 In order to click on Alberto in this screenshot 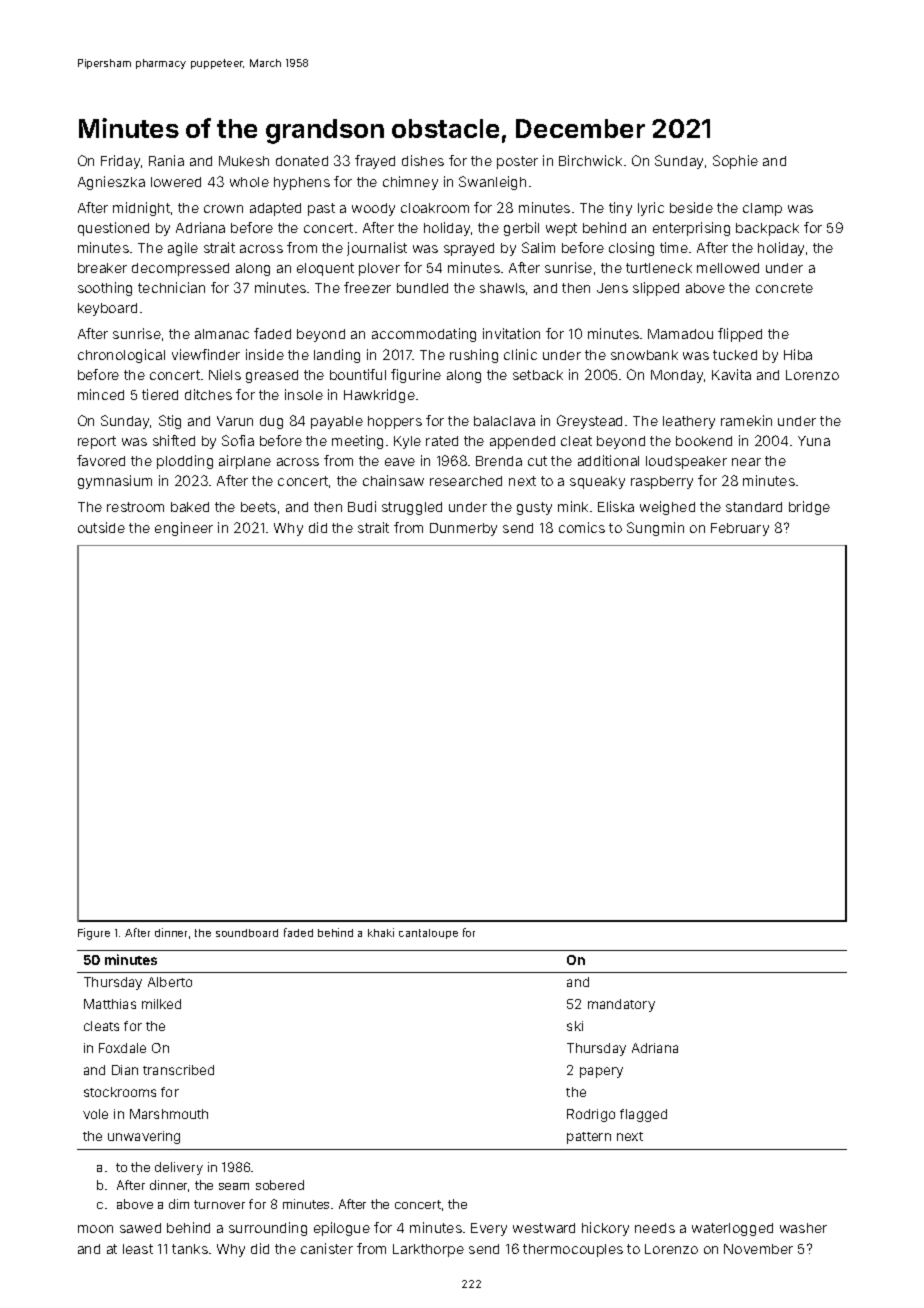, I will do `click(170, 982)`.
